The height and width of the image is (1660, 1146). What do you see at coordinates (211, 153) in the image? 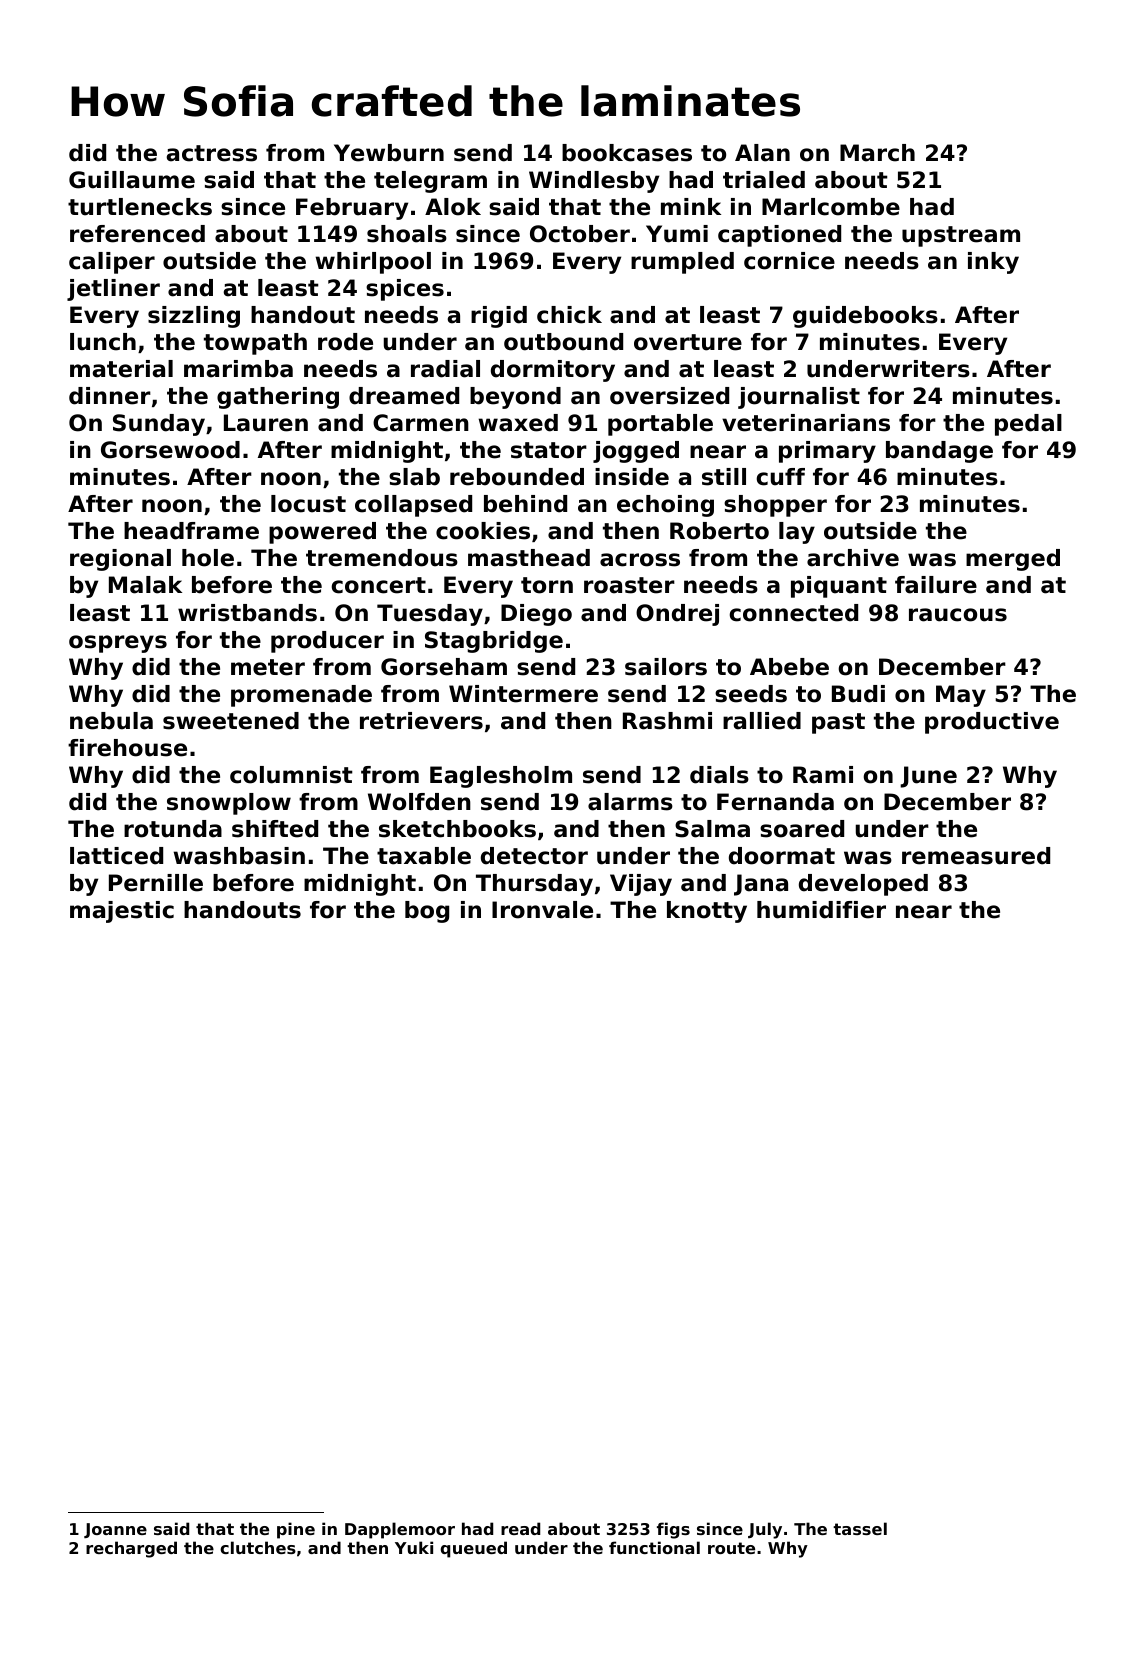
I see `actress` at bounding box center [211, 153].
